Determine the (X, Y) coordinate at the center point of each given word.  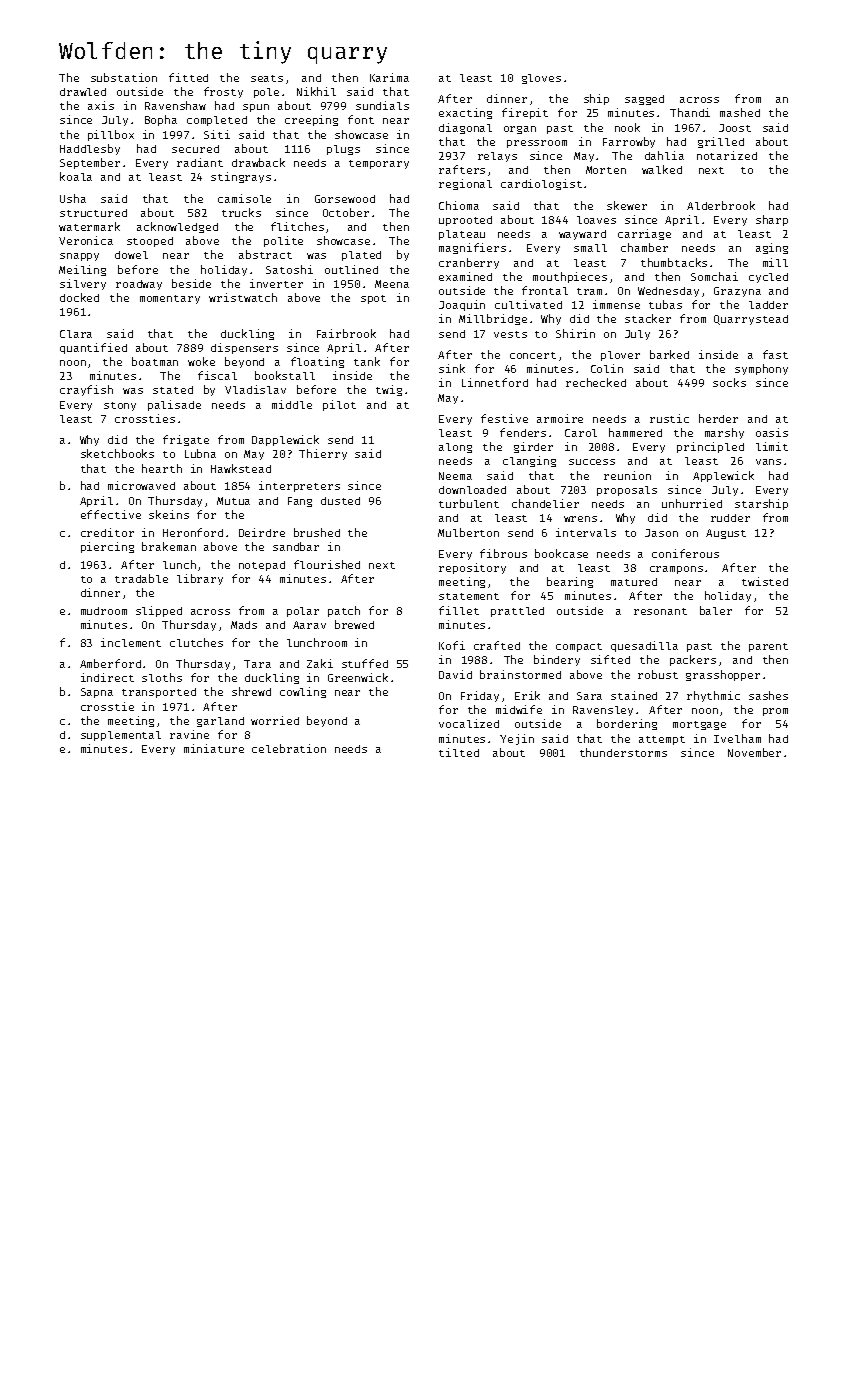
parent (768, 647)
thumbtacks (674, 262)
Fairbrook (346, 333)
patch (344, 611)
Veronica (86, 240)
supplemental (121, 736)
